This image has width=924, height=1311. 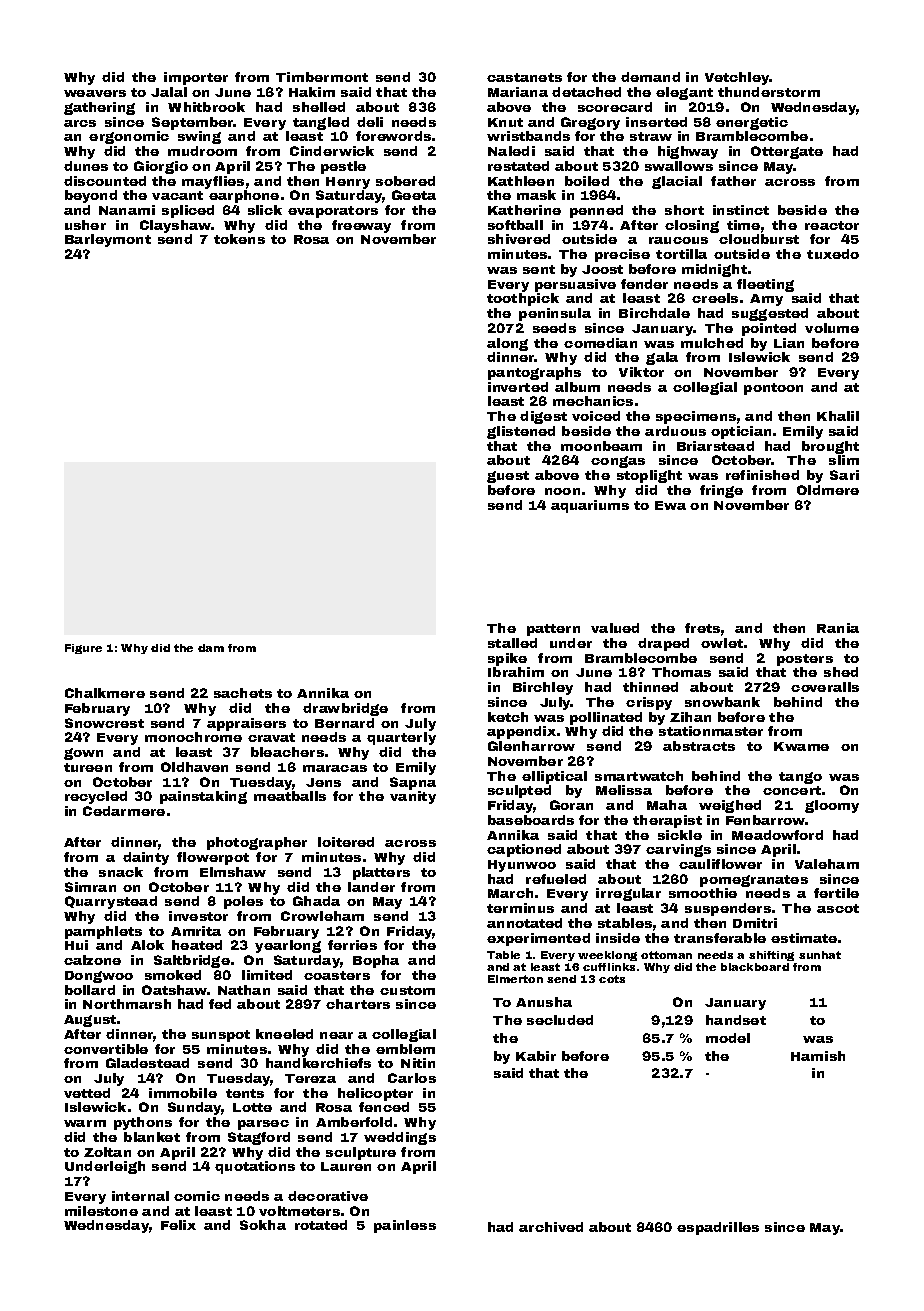 What do you see at coordinates (321, 1225) in the image?
I see `rotated` at bounding box center [321, 1225].
